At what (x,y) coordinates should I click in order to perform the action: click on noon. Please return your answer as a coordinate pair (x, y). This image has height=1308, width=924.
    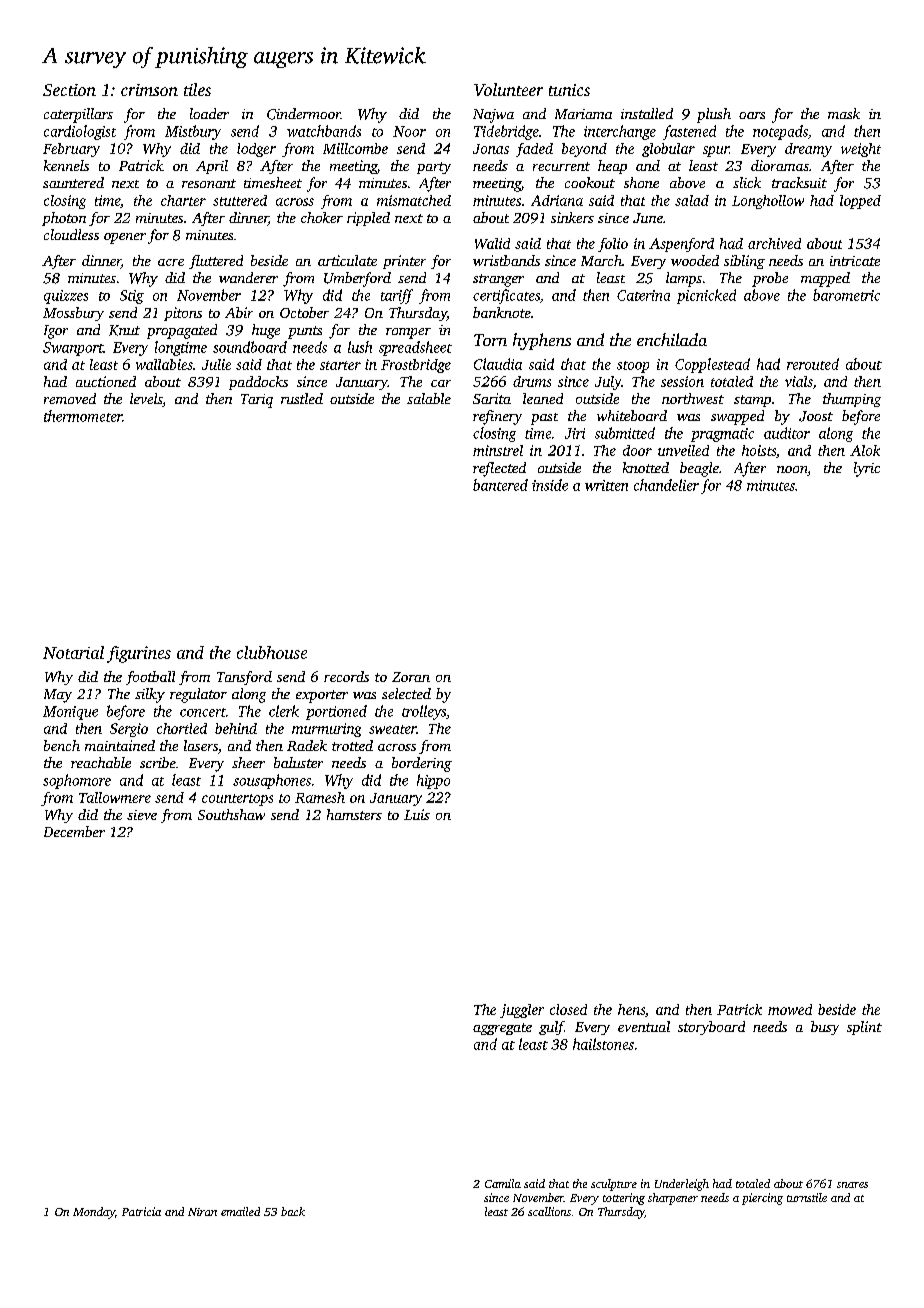
    Looking at the image, I should click on (792, 471).
